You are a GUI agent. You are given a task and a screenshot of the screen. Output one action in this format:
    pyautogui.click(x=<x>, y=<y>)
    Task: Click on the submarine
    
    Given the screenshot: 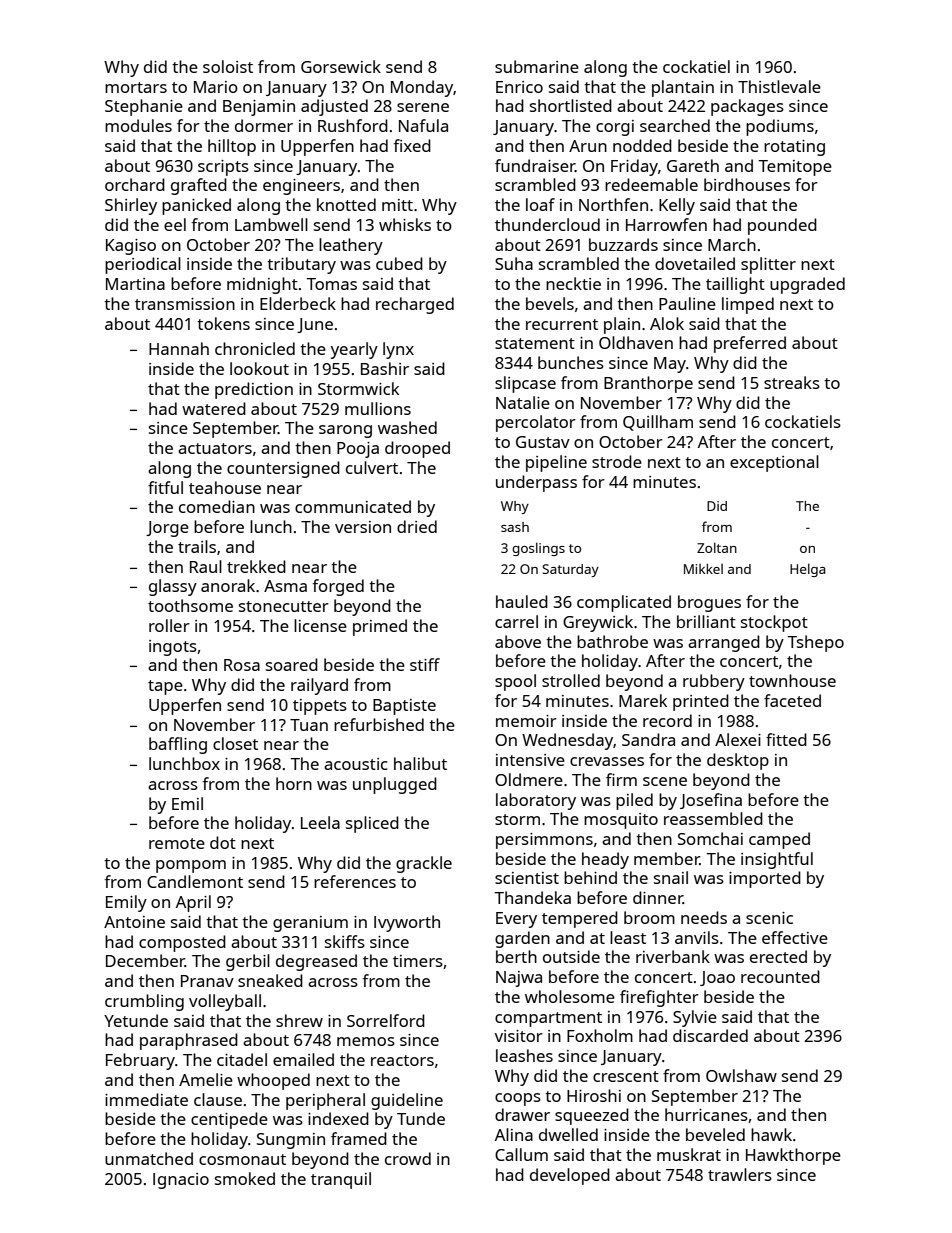 What is the action you would take?
    pyautogui.click(x=537, y=66)
